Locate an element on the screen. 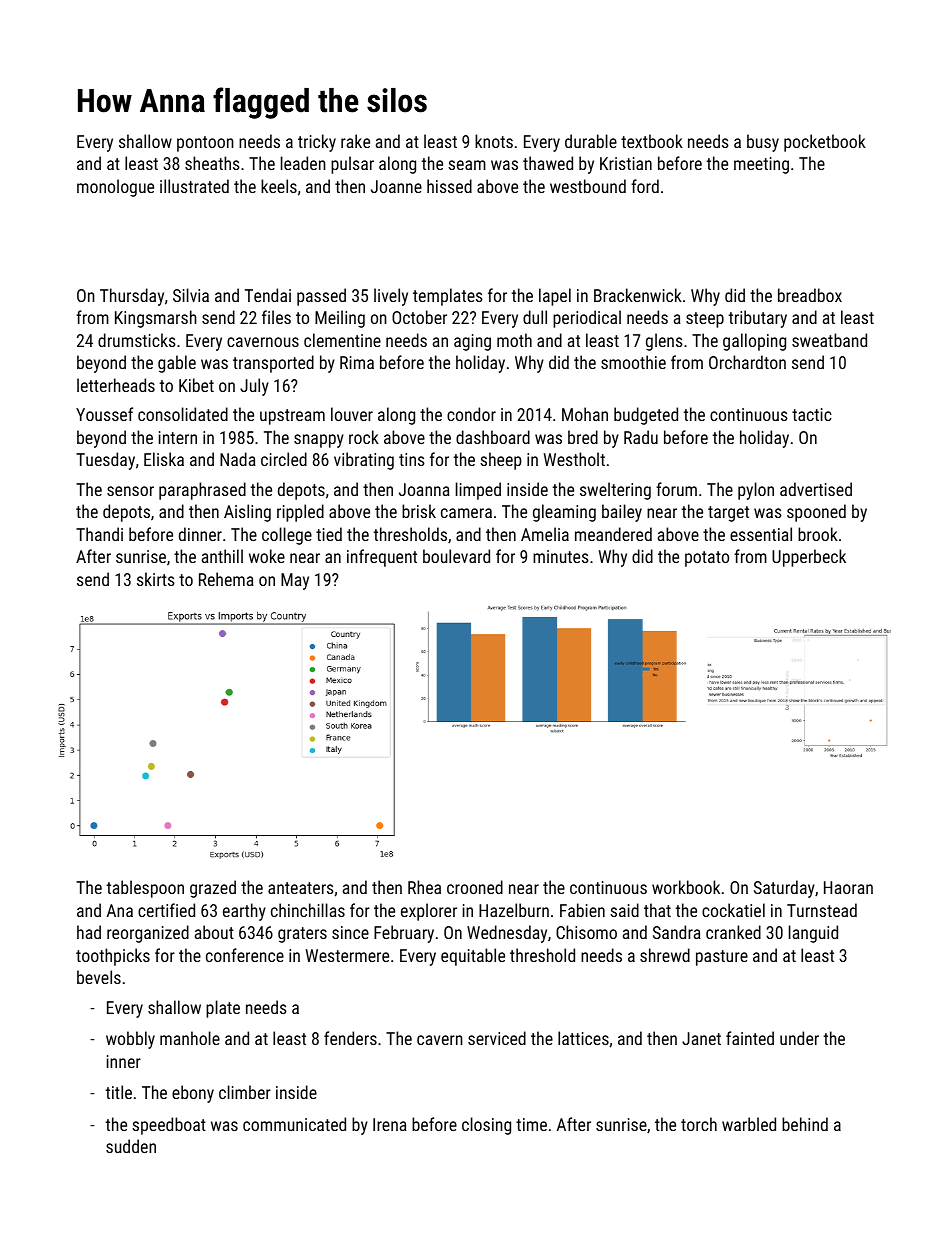 The image size is (952, 1233). Kingsmarsh is located at coordinates (156, 319).
